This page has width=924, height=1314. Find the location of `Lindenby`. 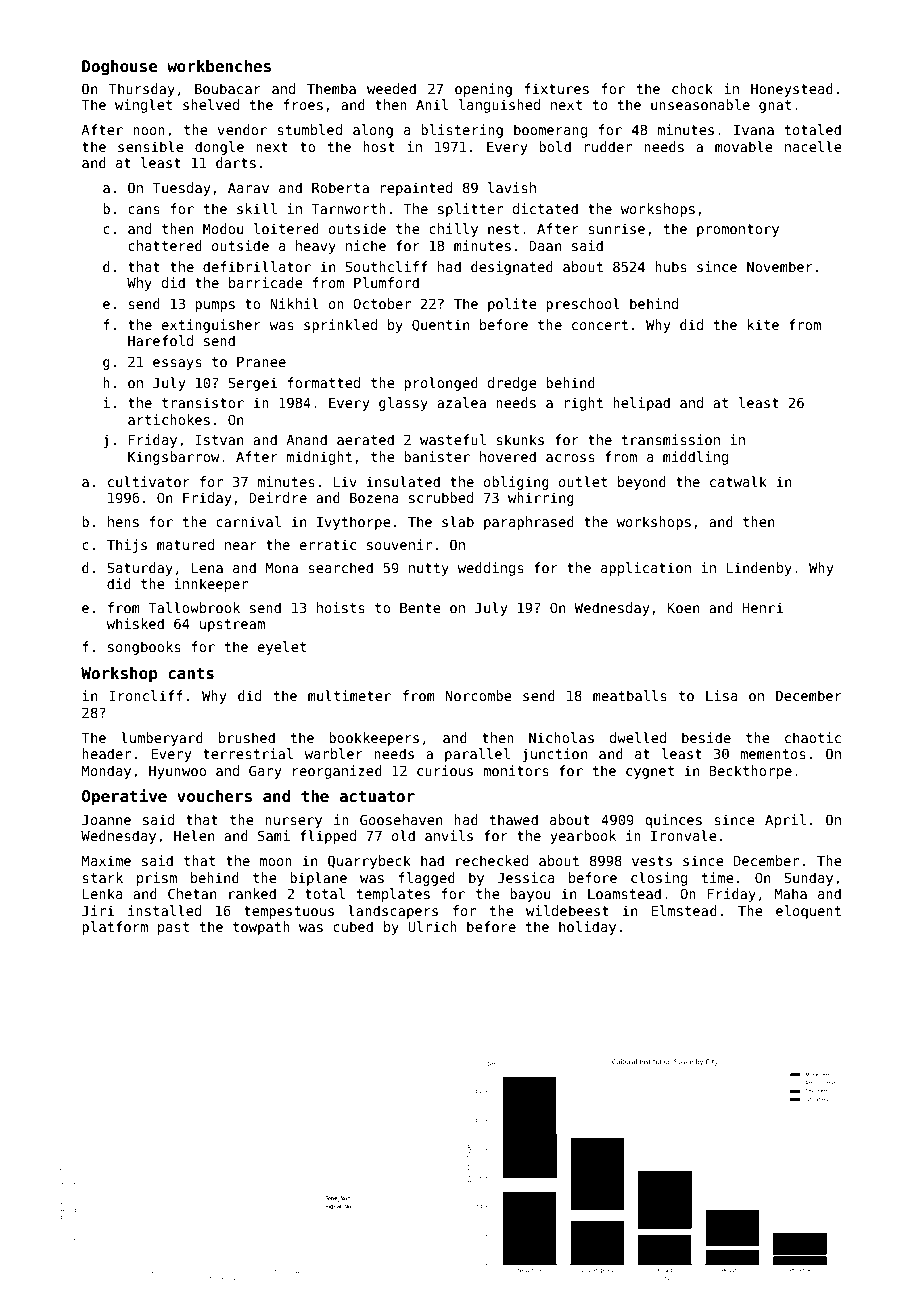

Lindenby is located at coordinates (759, 569).
